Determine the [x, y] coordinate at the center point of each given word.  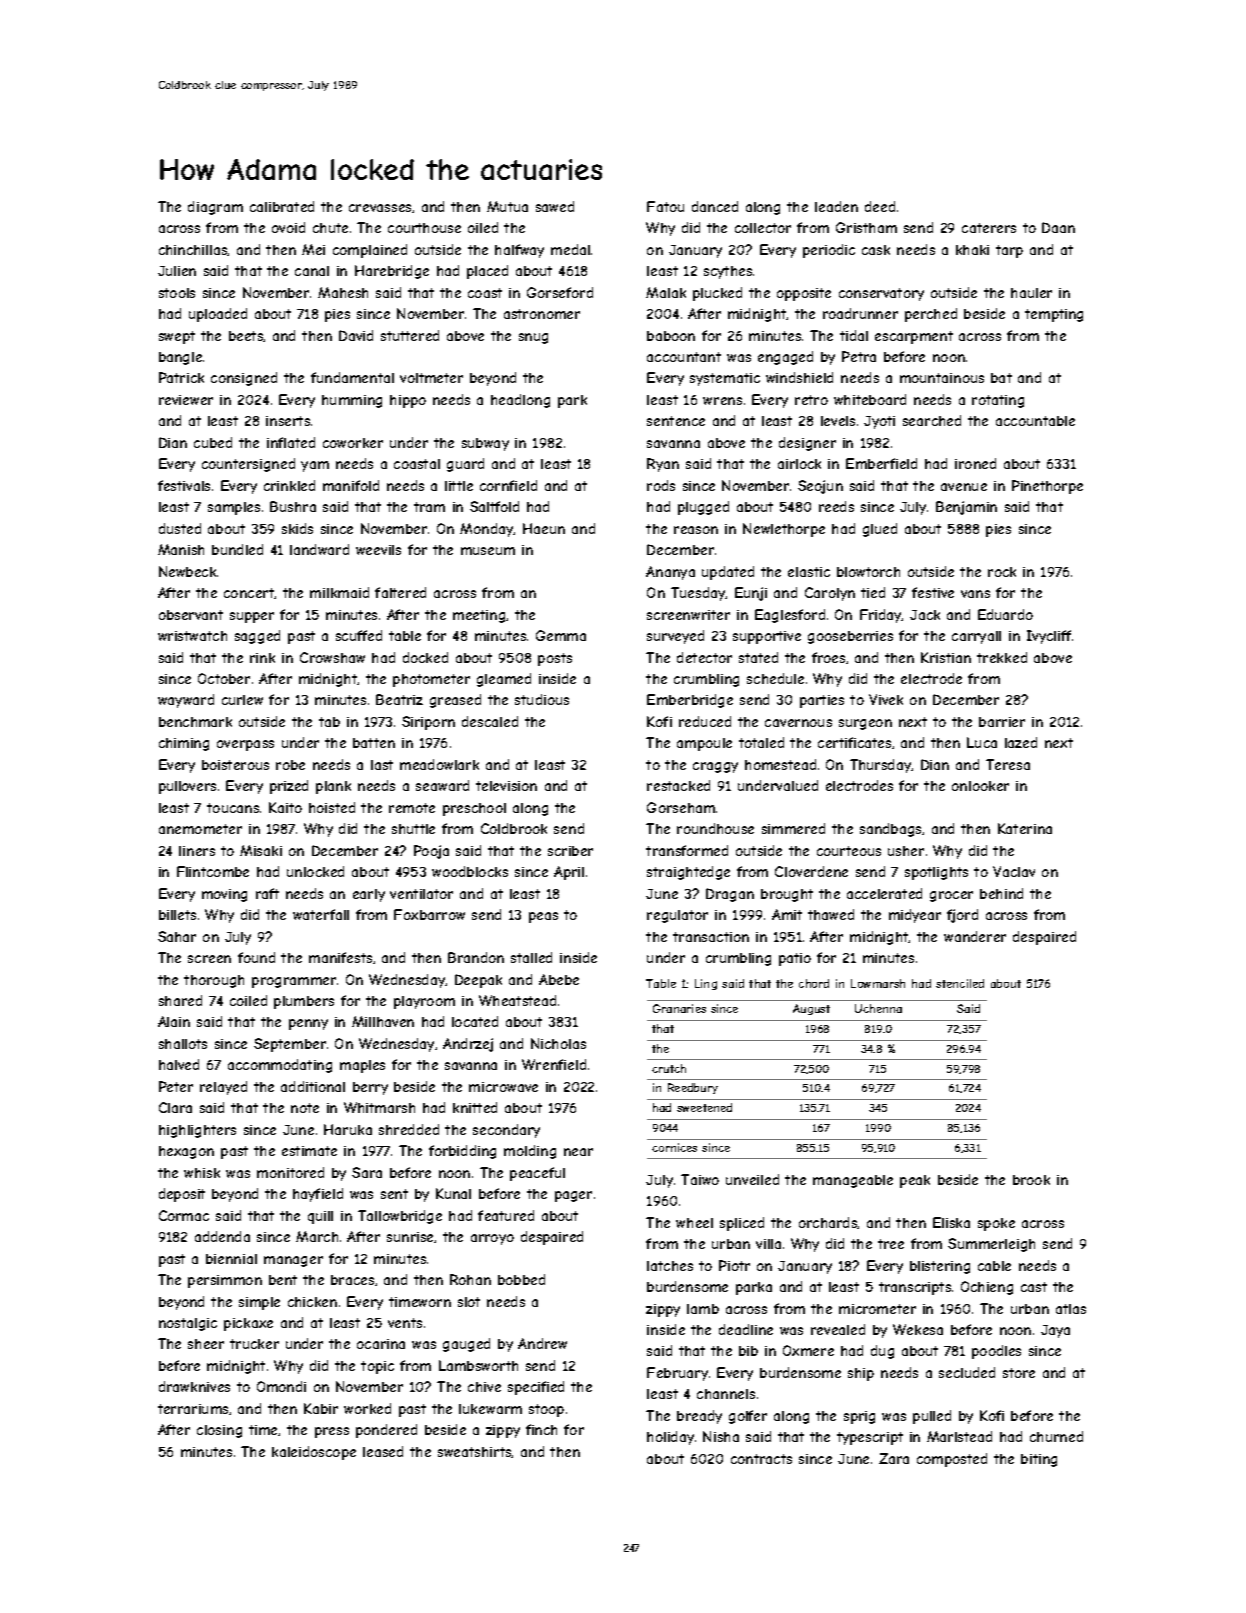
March [317, 1236]
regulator [677, 916]
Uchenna [878, 1008]
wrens [722, 401]
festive [933, 592]
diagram [215, 208]
